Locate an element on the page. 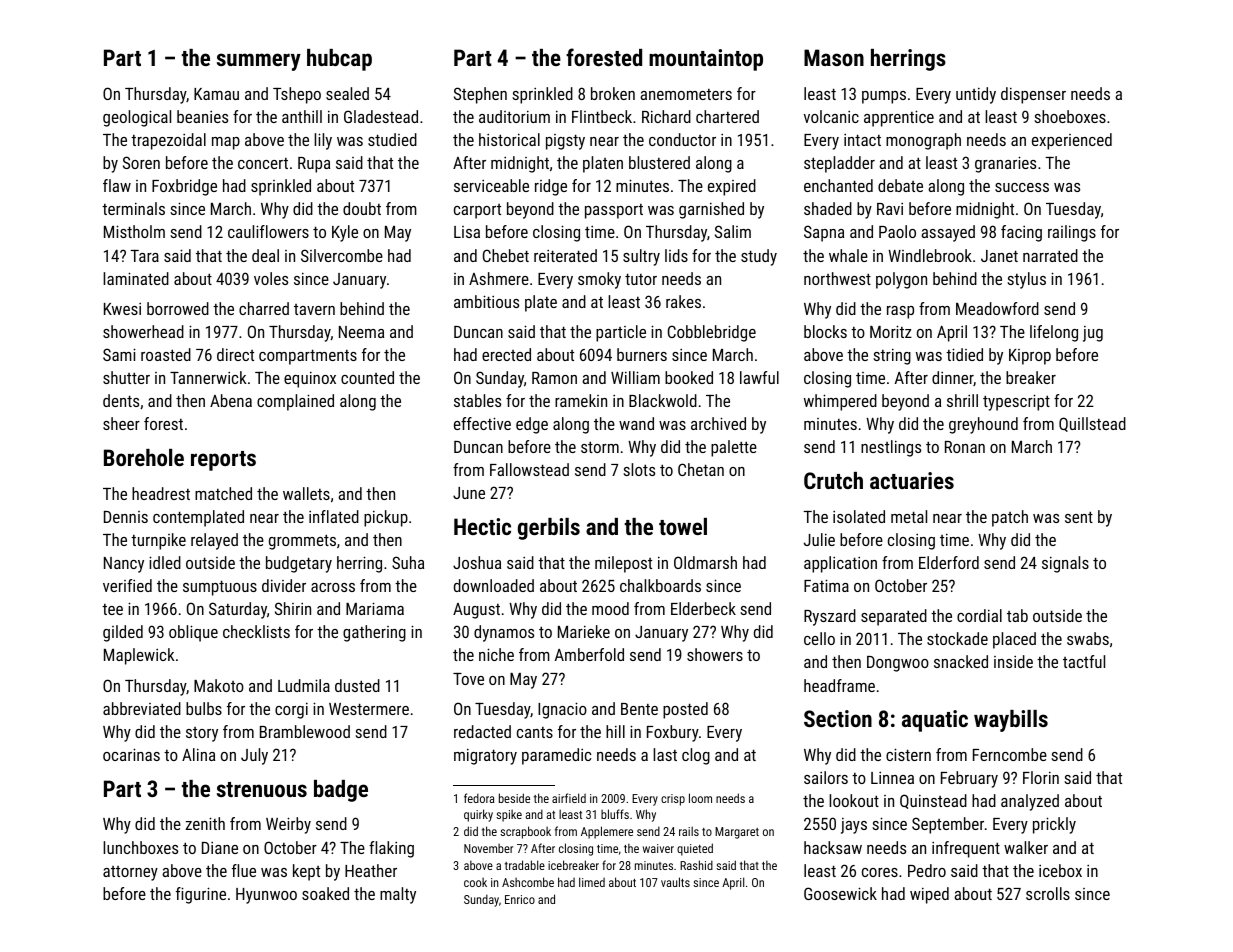 This page has width=1233, height=952. dispenser is located at coordinates (1033, 95).
